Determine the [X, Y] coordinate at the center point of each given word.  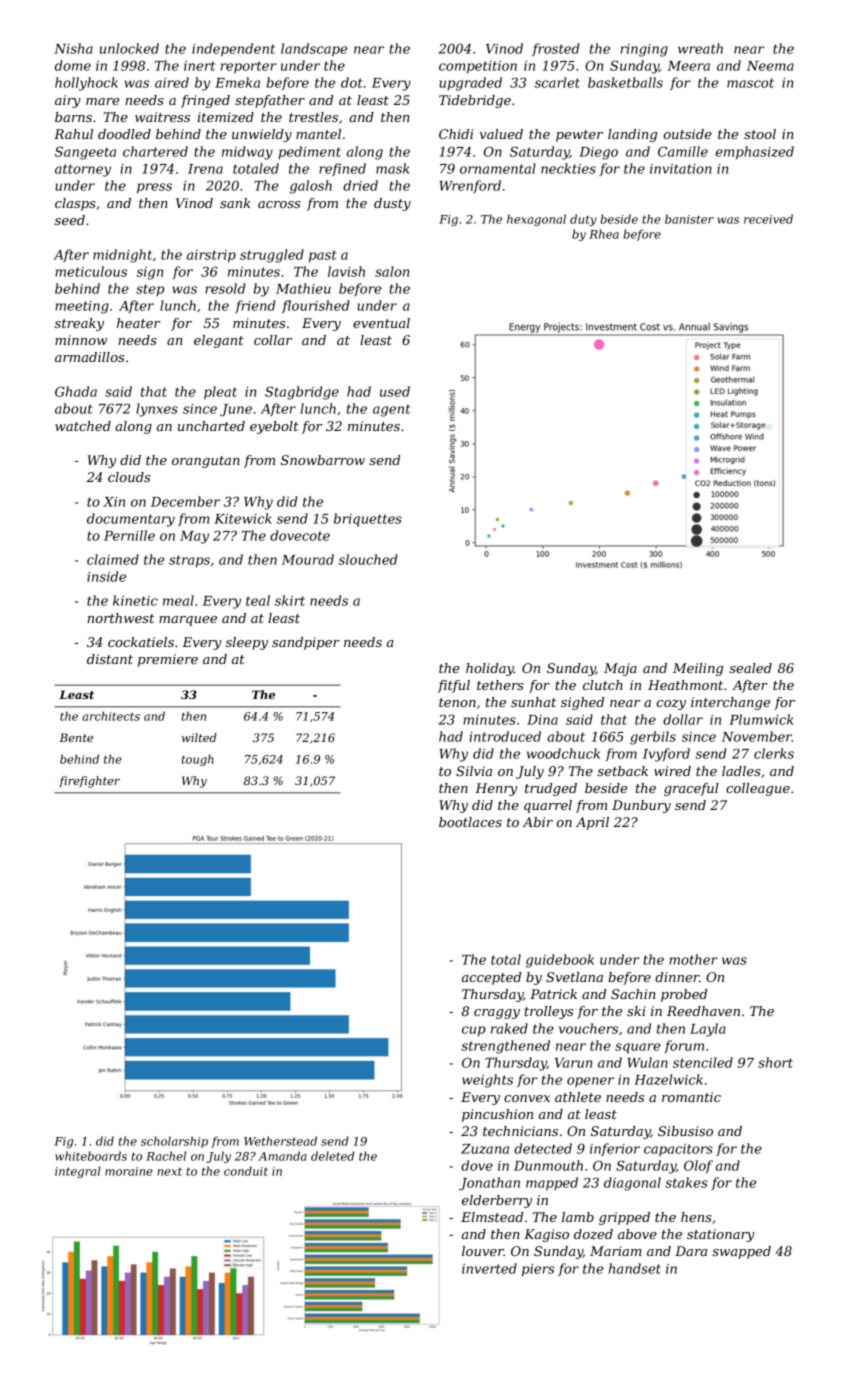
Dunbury [641, 806]
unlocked [129, 48]
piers [538, 1270]
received [768, 219]
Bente [76, 737]
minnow [81, 340]
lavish [346, 271]
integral [78, 1172]
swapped [741, 1252]
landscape [314, 49]
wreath [700, 48]
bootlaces [470, 822]
